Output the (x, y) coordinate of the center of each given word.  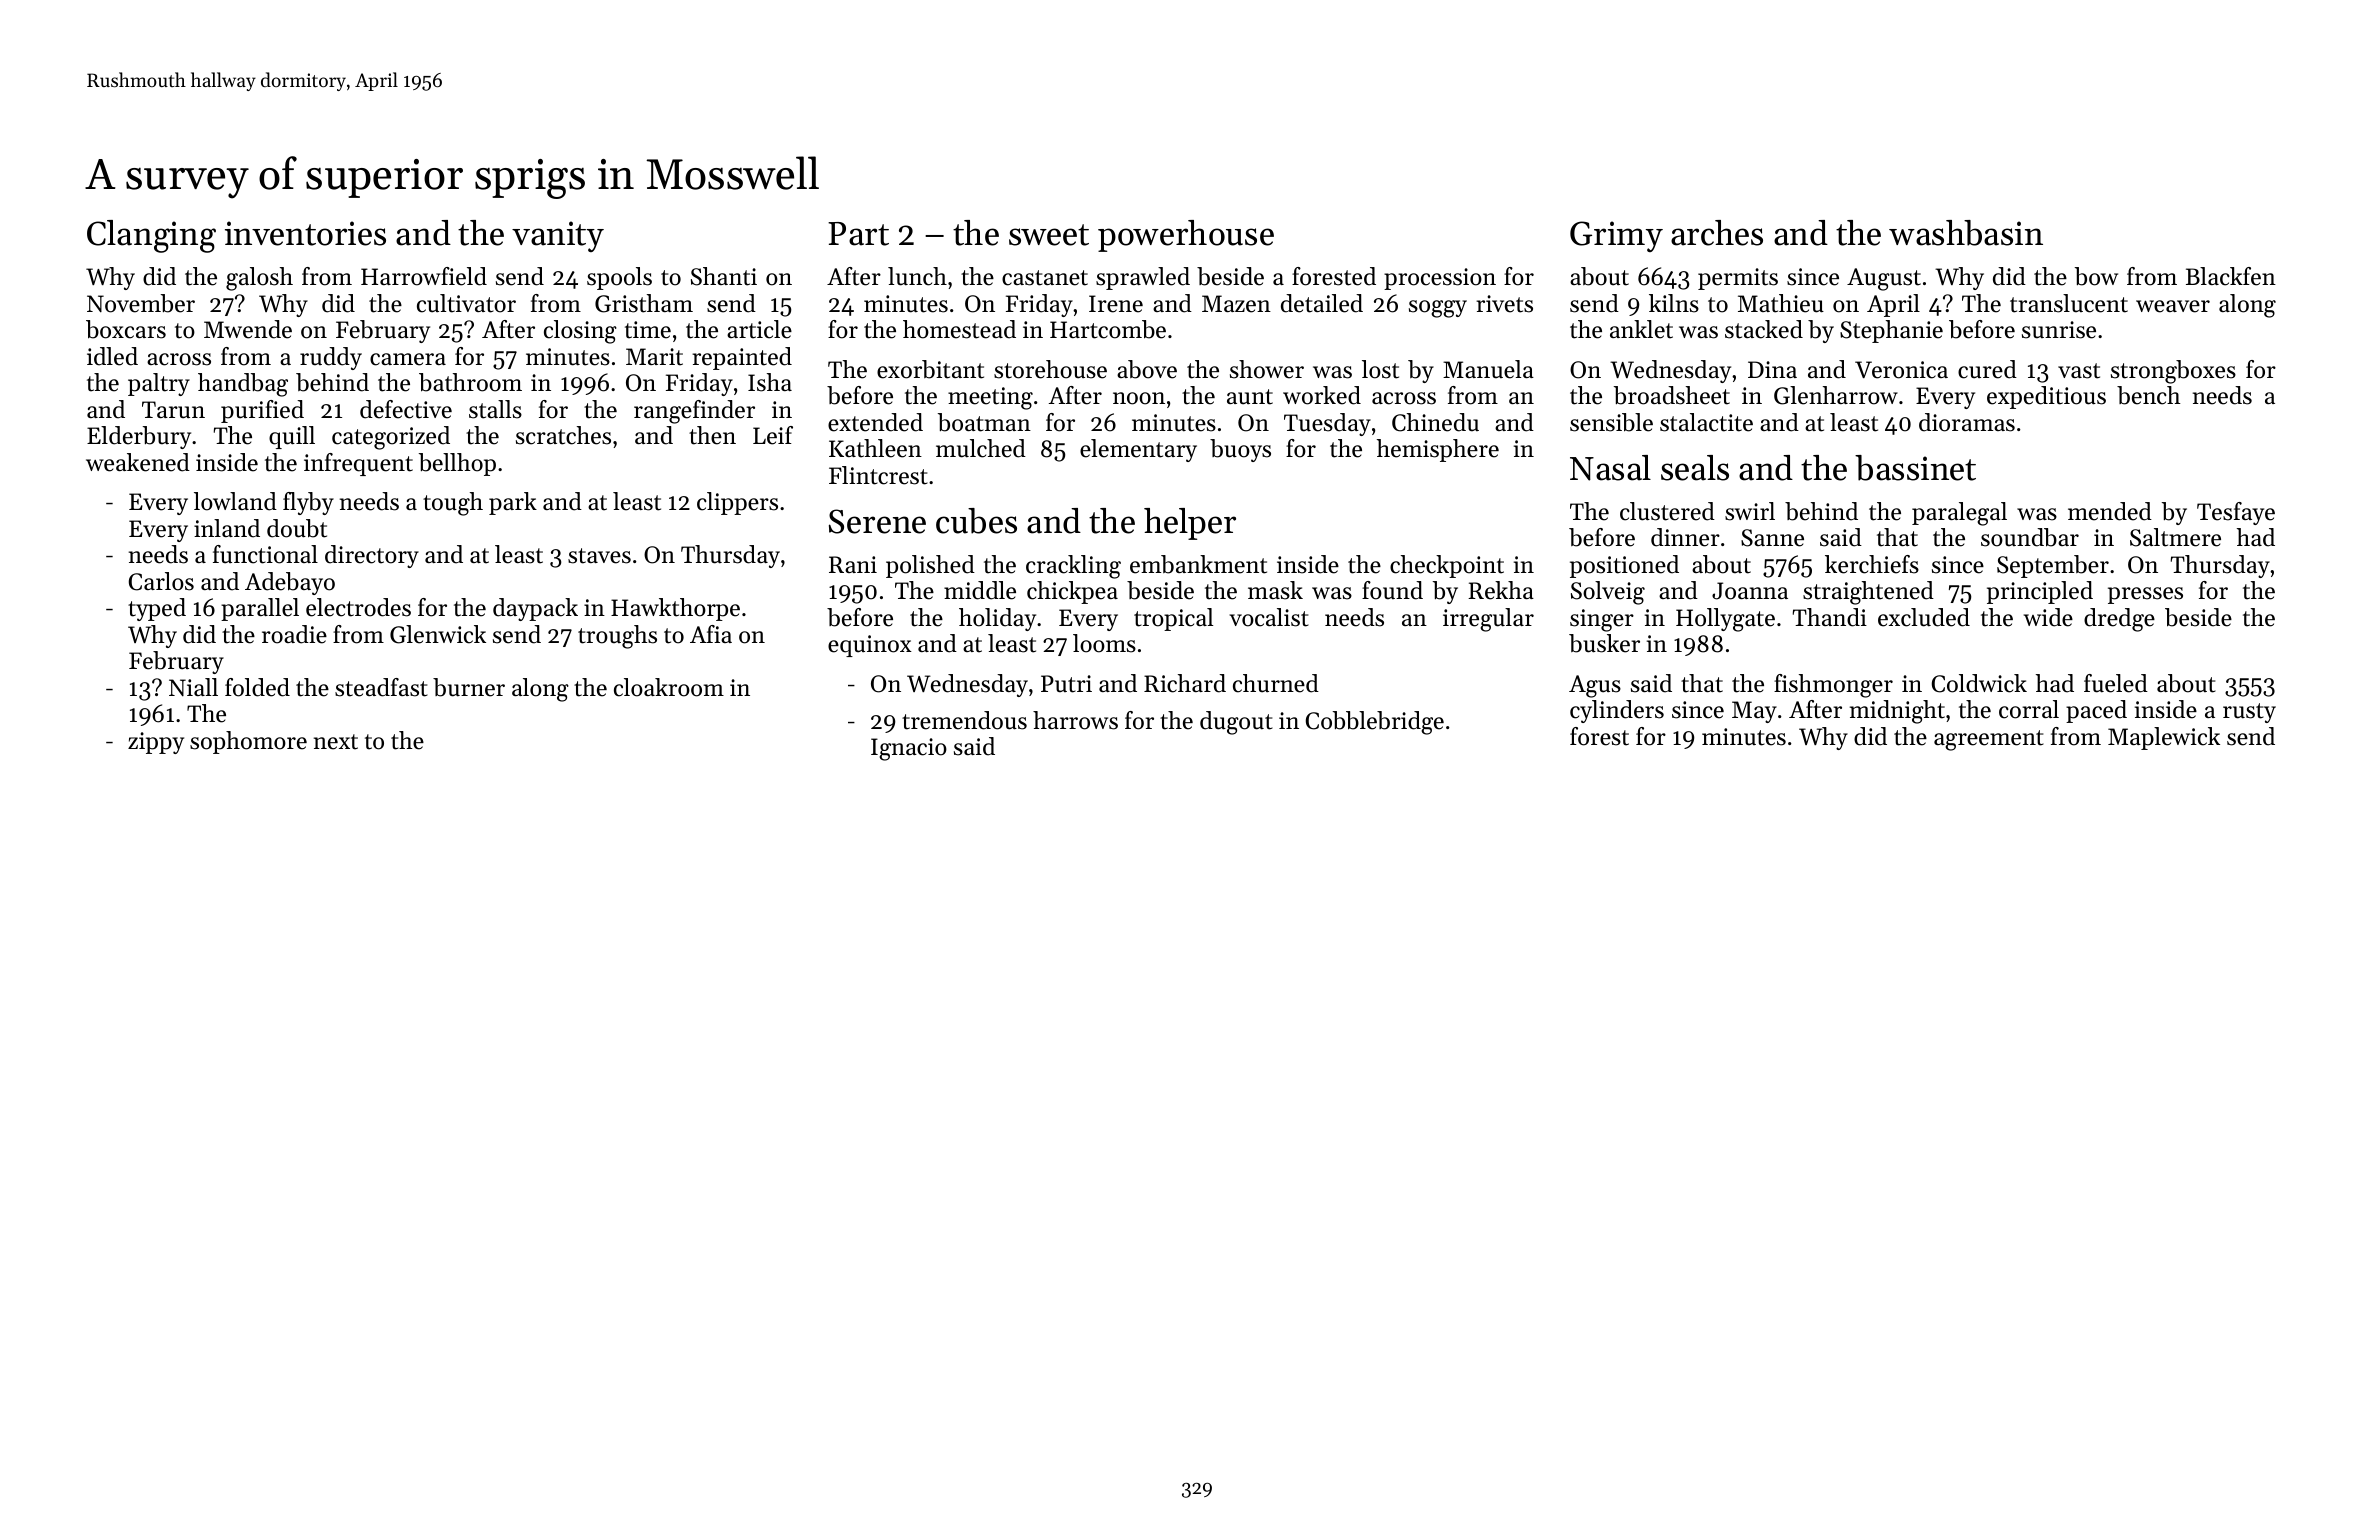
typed (157, 609)
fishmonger (1833, 686)
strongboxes (2173, 372)
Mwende (248, 329)
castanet (1045, 278)
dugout (1236, 723)
